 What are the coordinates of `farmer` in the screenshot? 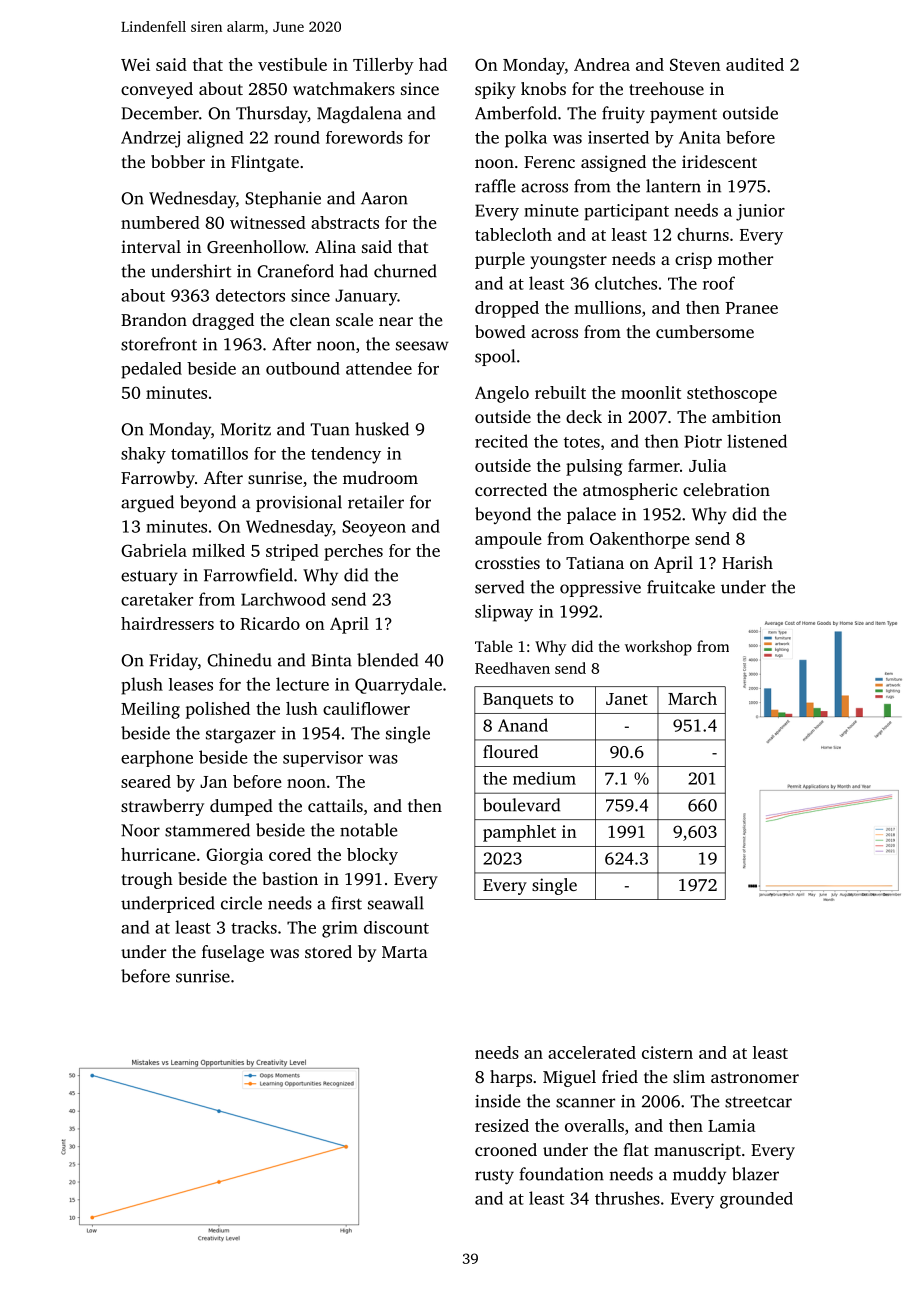 It's located at (654, 465).
